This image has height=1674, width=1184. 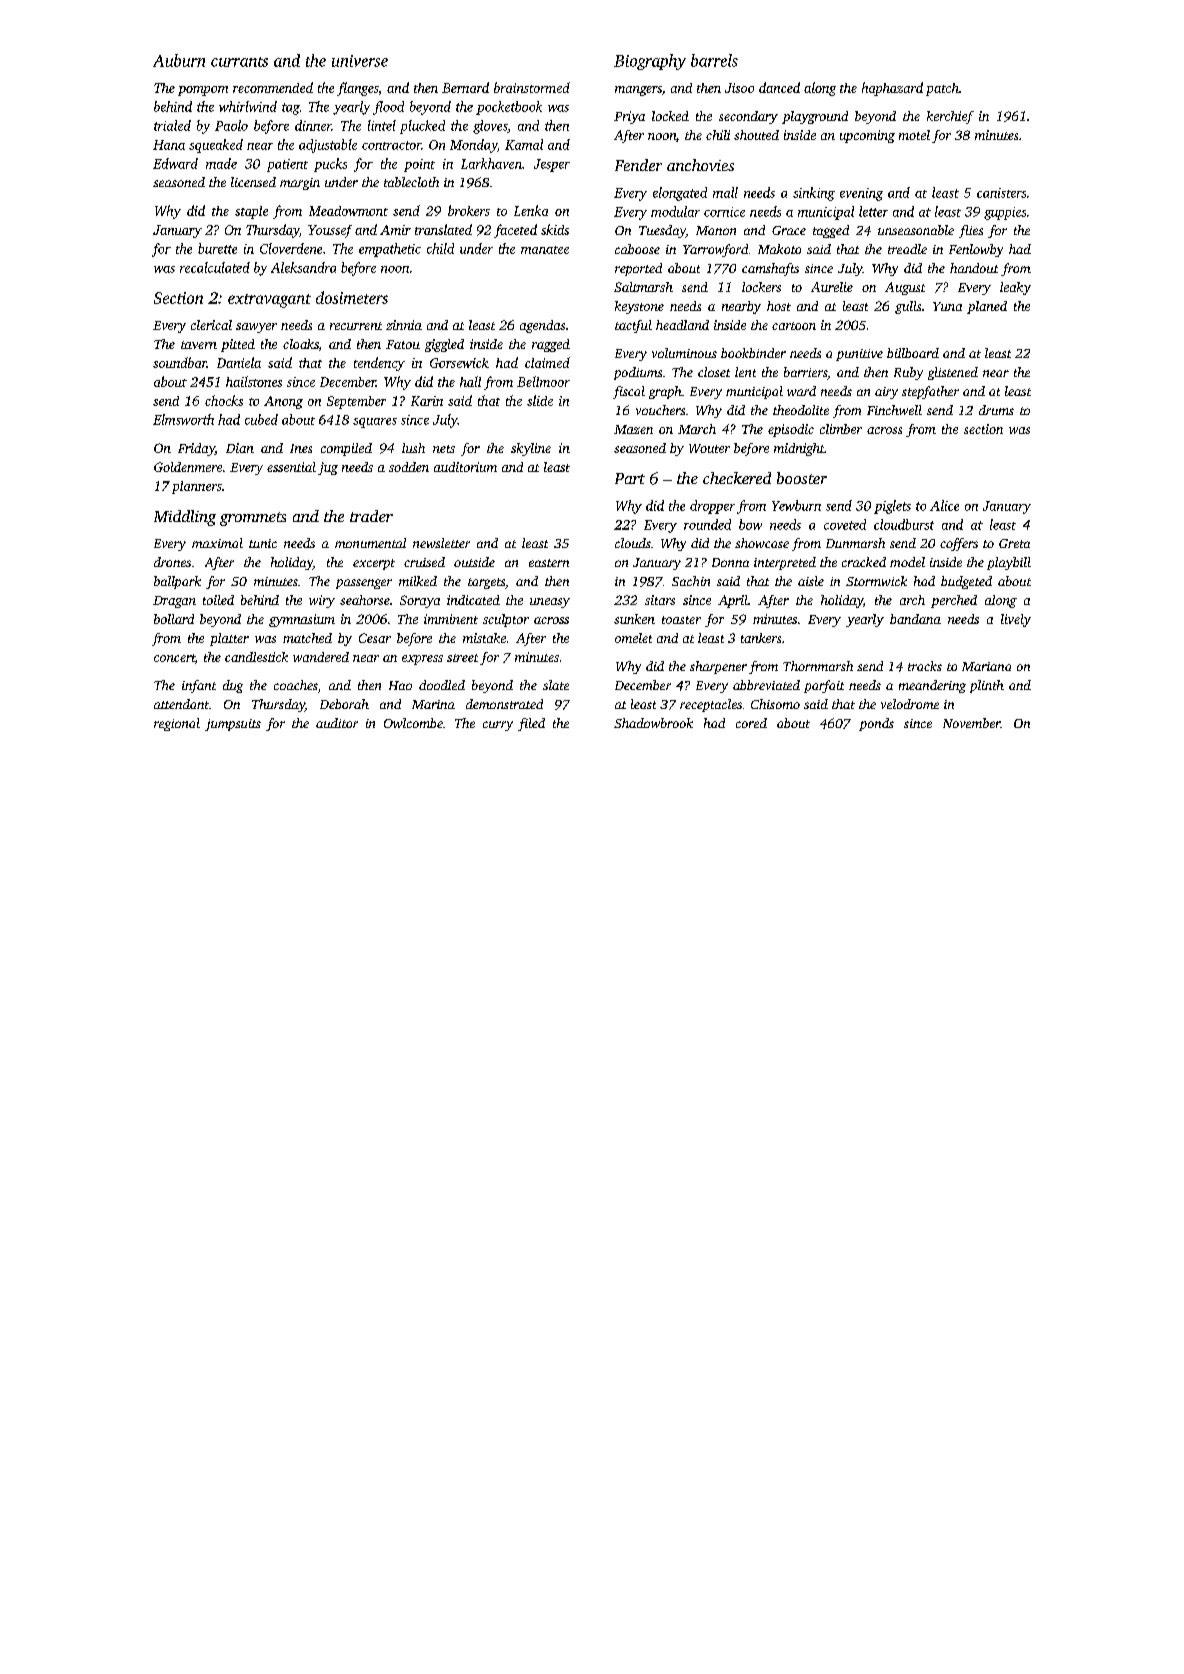 What do you see at coordinates (174, 658) in the image?
I see `concert` at bounding box center [174, 658].
